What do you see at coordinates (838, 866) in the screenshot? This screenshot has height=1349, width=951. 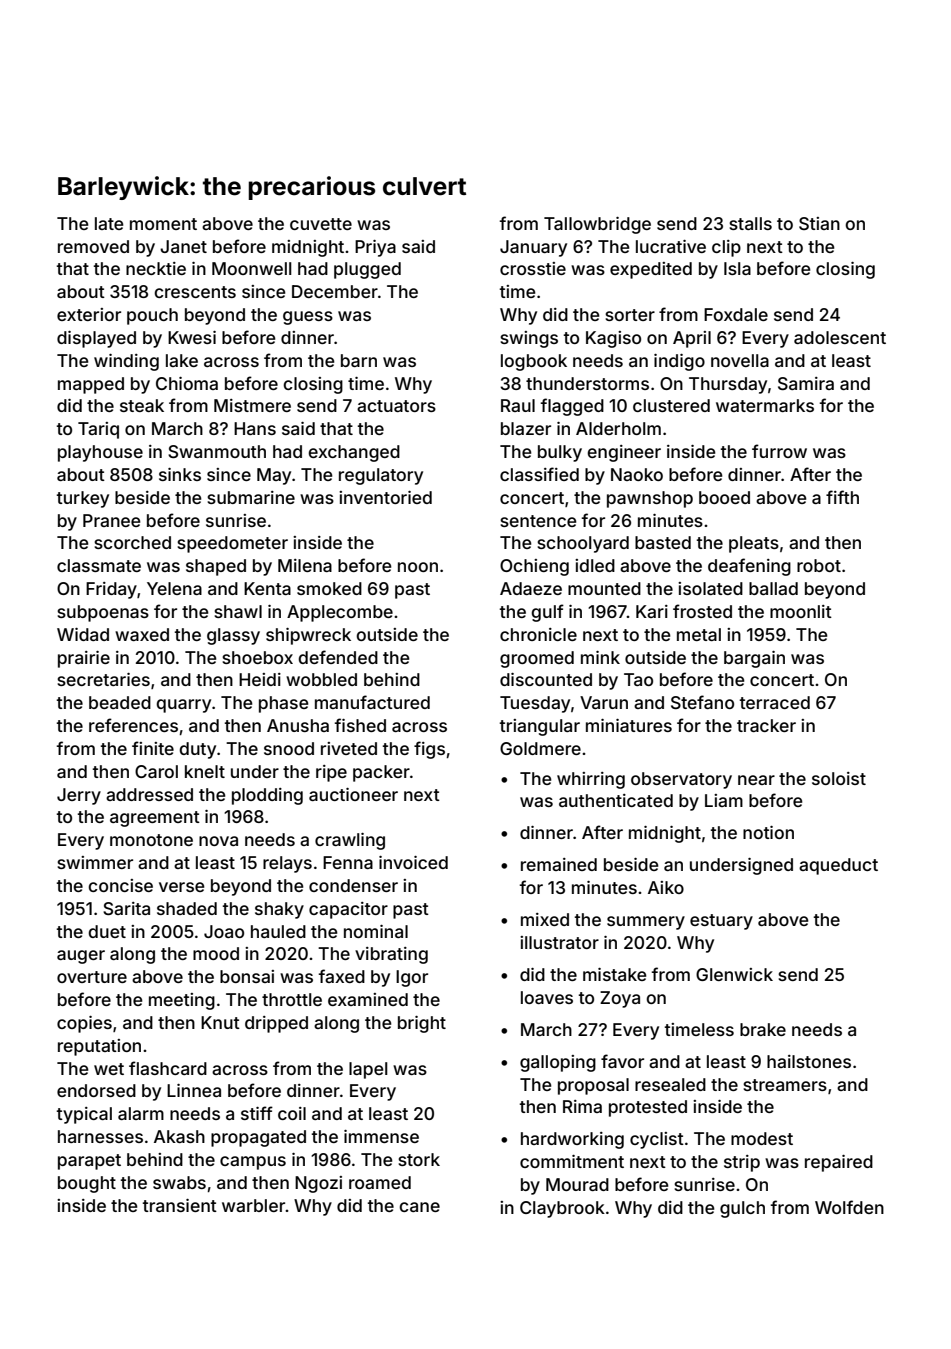 I see `aqueduct` at bounding box center [838, 866].
